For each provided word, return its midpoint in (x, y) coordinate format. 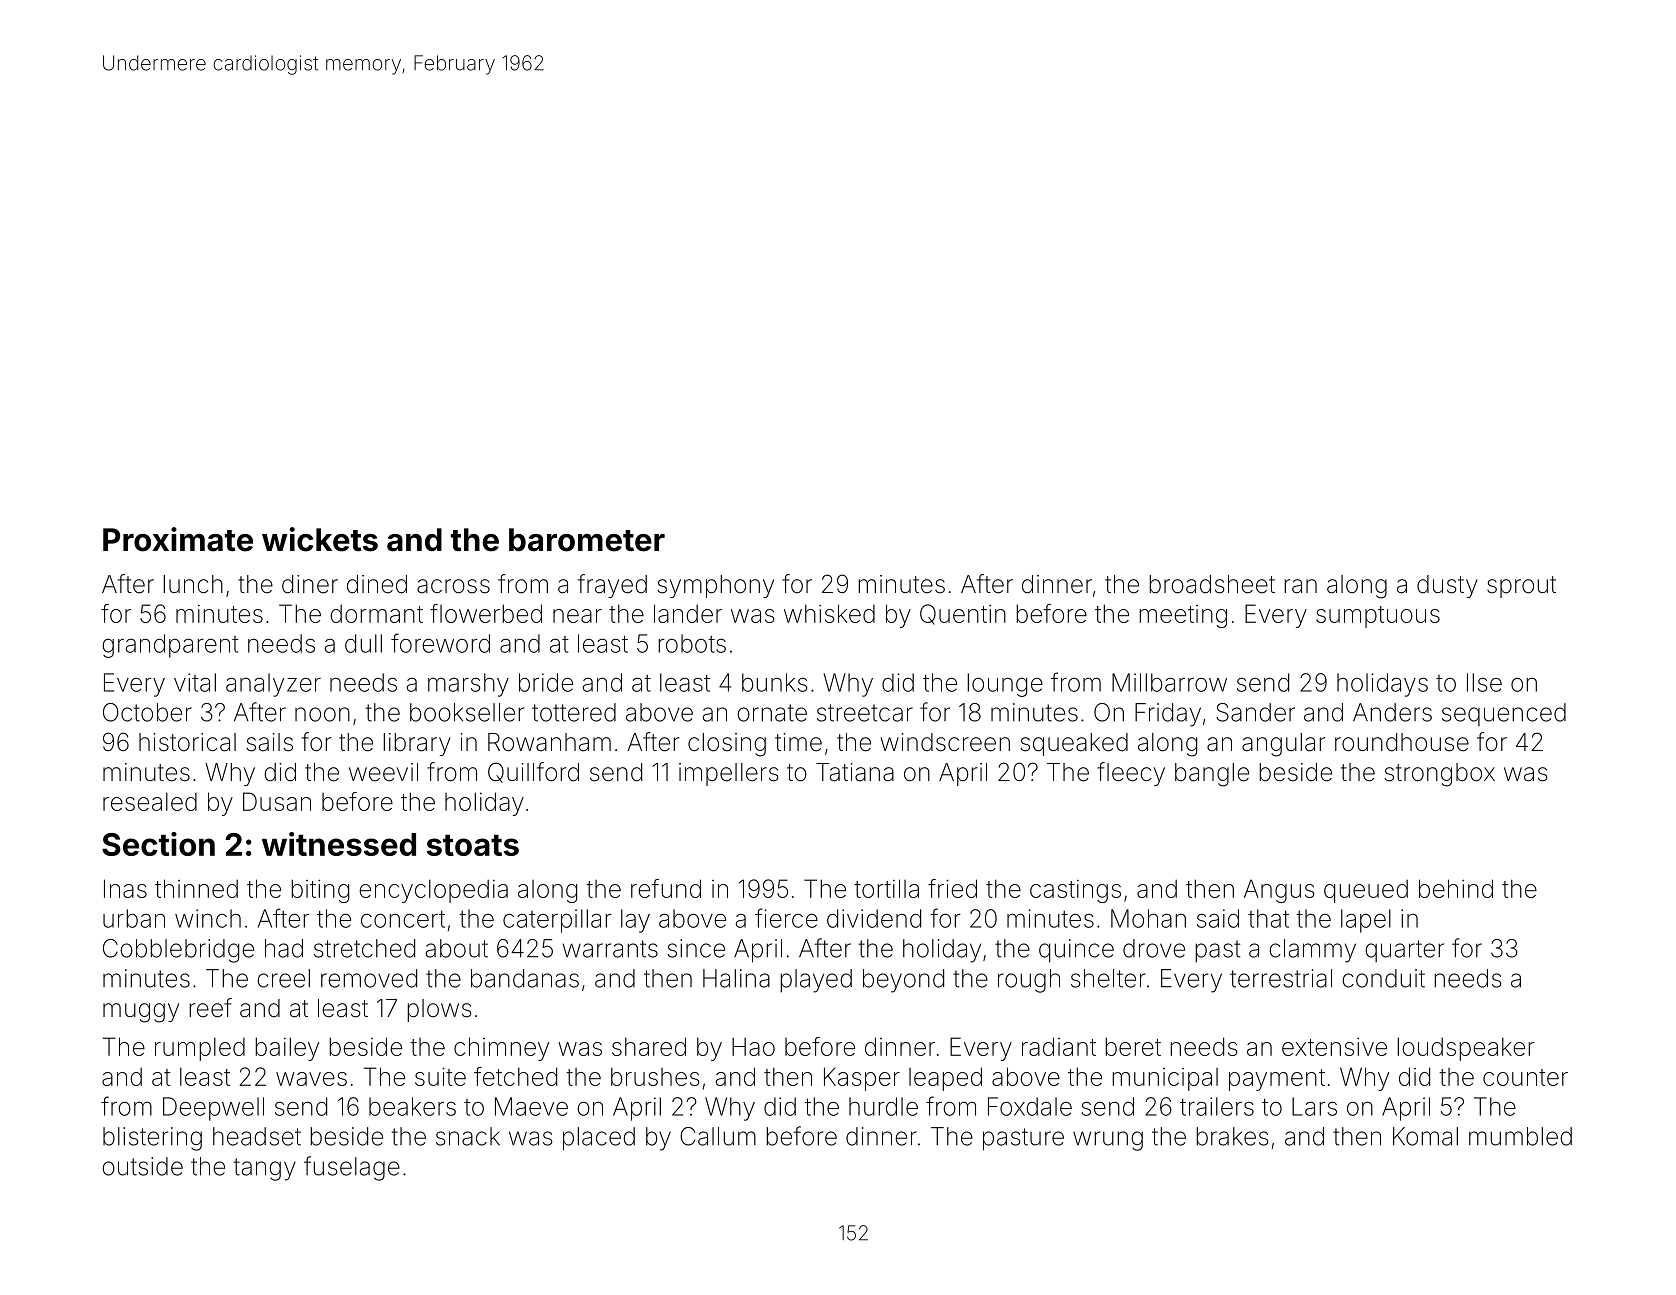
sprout (1521, 587)
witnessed (339, 844)
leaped (945, 1079)
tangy (265, 1169)
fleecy (1131, 774)
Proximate (178, 539)
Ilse (1484, 682)
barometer (587, 540)
